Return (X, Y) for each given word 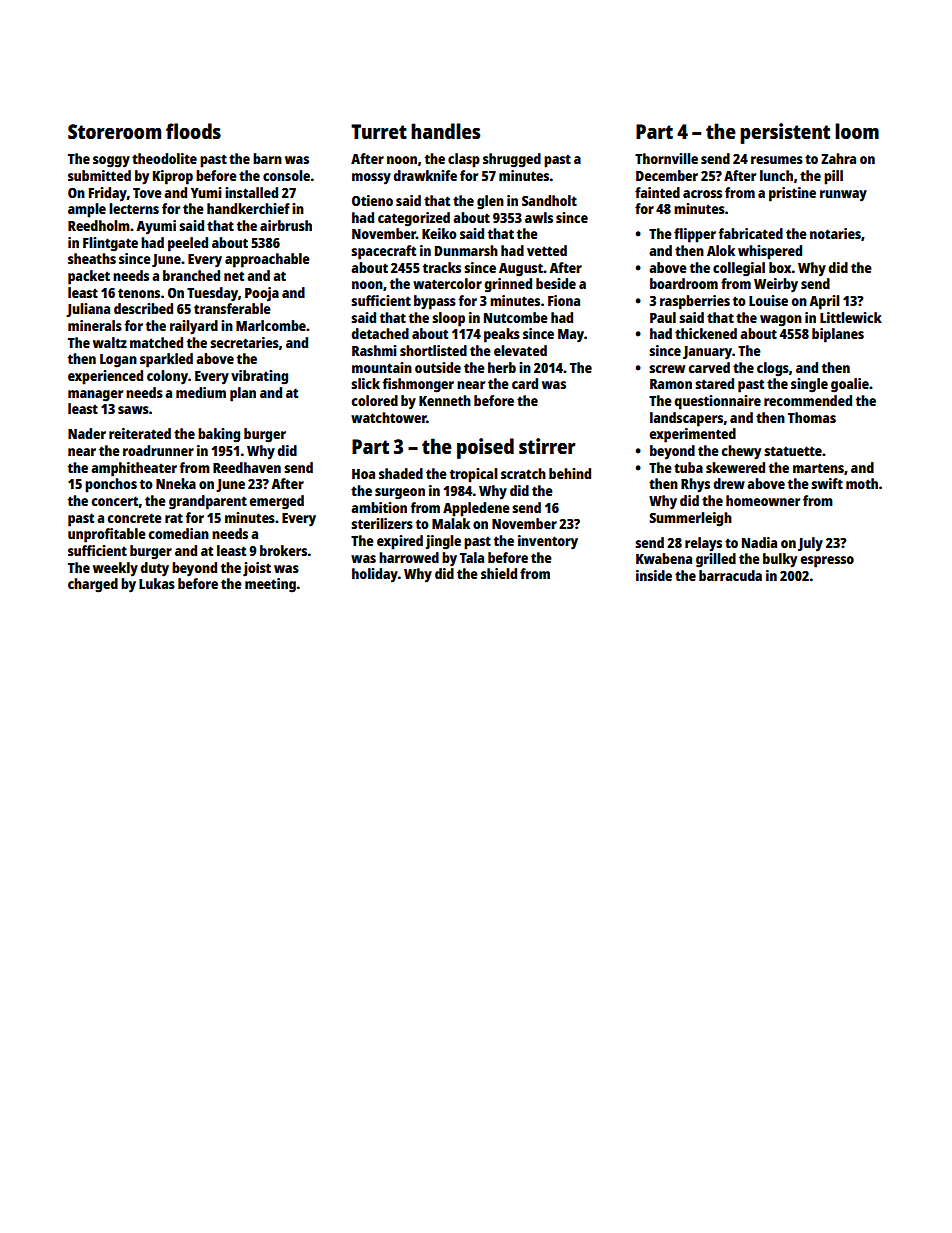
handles (445, 131)
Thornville (666, 158)
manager (95, 396)
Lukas (157, 583)
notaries (835, 233)
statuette (793, 451)
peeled (188, 244)
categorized (414, 219)
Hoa (363, 474)
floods (193, 131)
